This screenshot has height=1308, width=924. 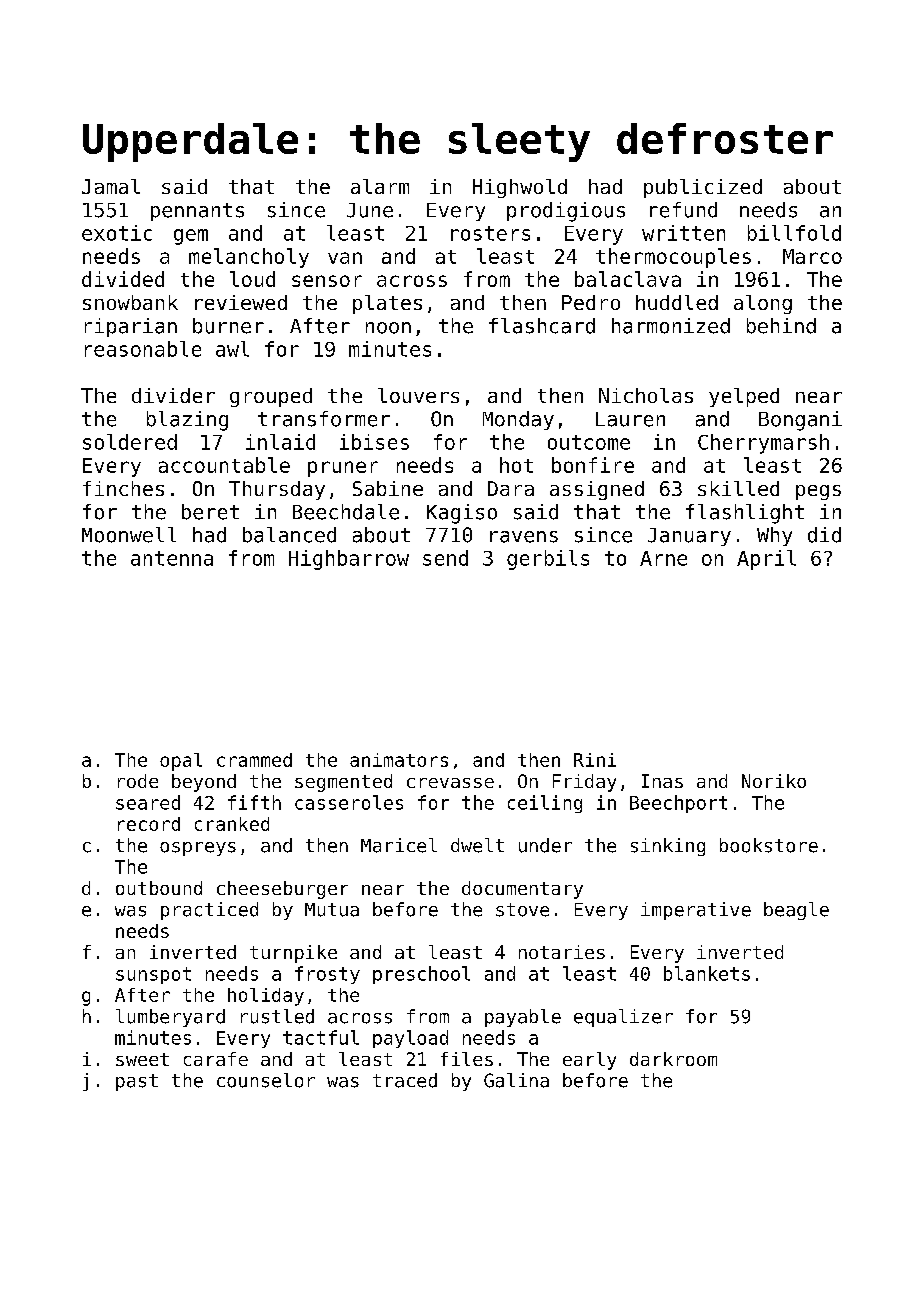 What do you see at coordinates (399, 760) in the screenshot?
I see `animators` at bounding box center [399, 760].
